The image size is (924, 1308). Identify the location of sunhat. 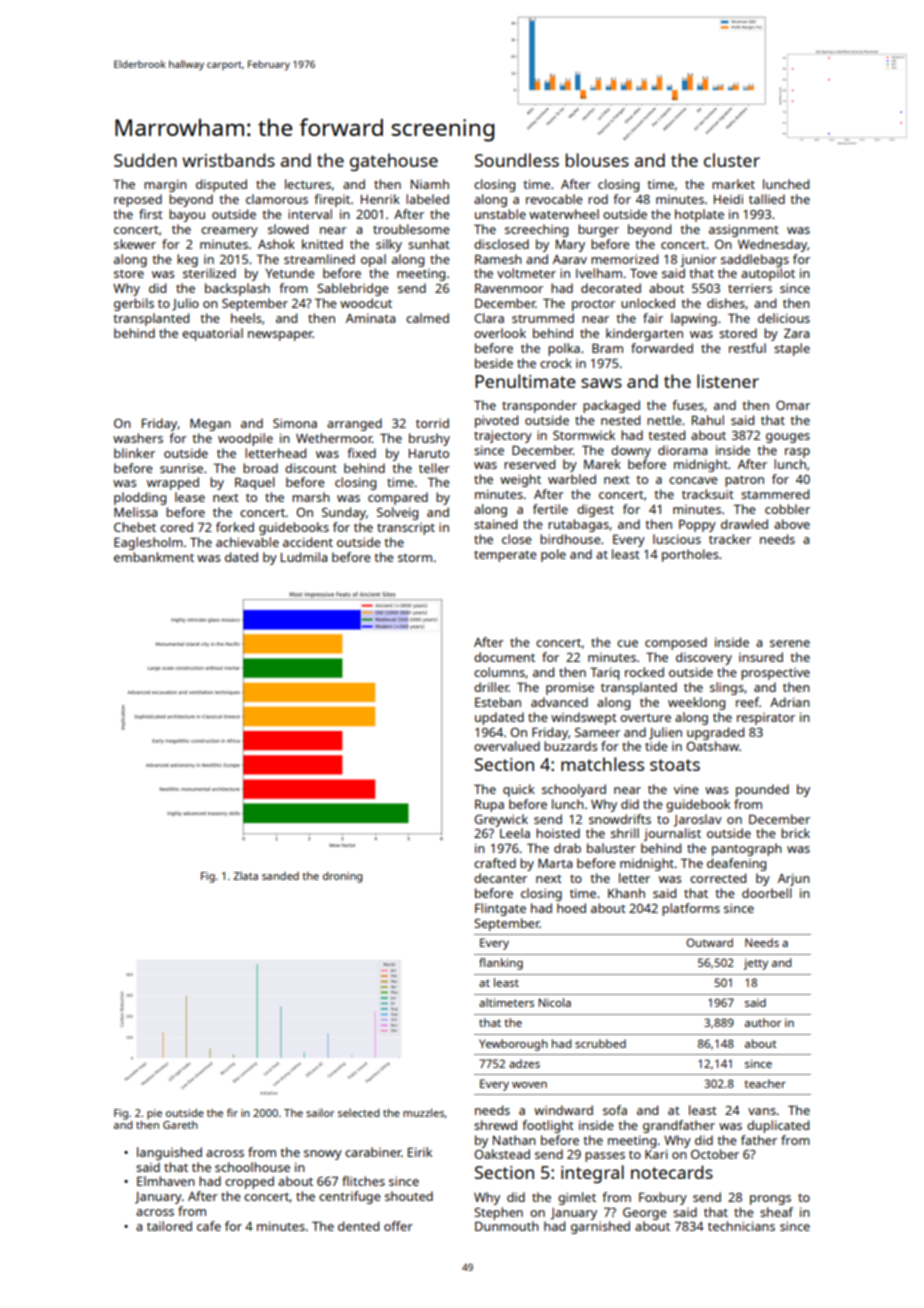
(429, 244).
